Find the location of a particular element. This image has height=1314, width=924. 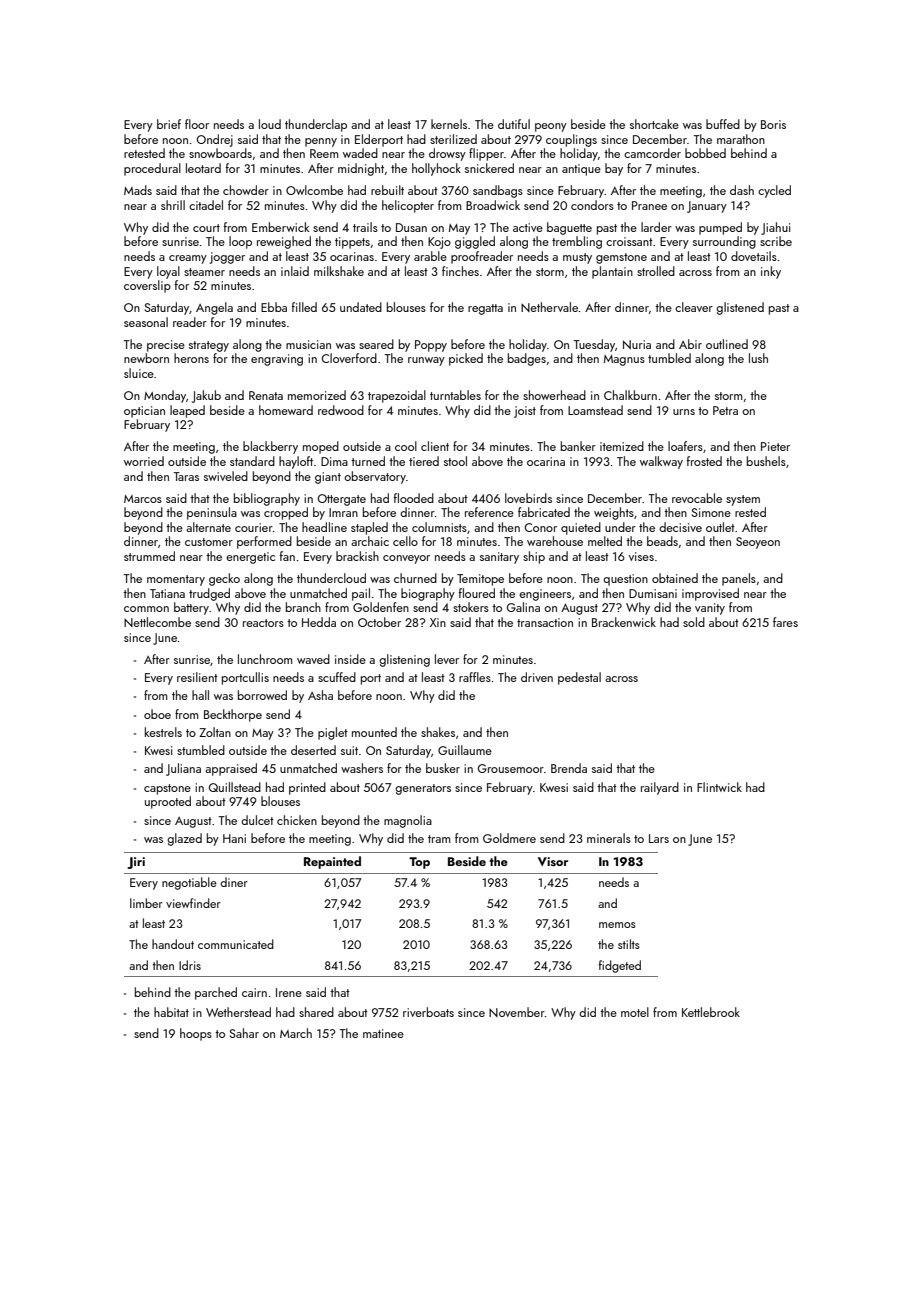

Kettlebrook is located at coordinates (711, 1012).
